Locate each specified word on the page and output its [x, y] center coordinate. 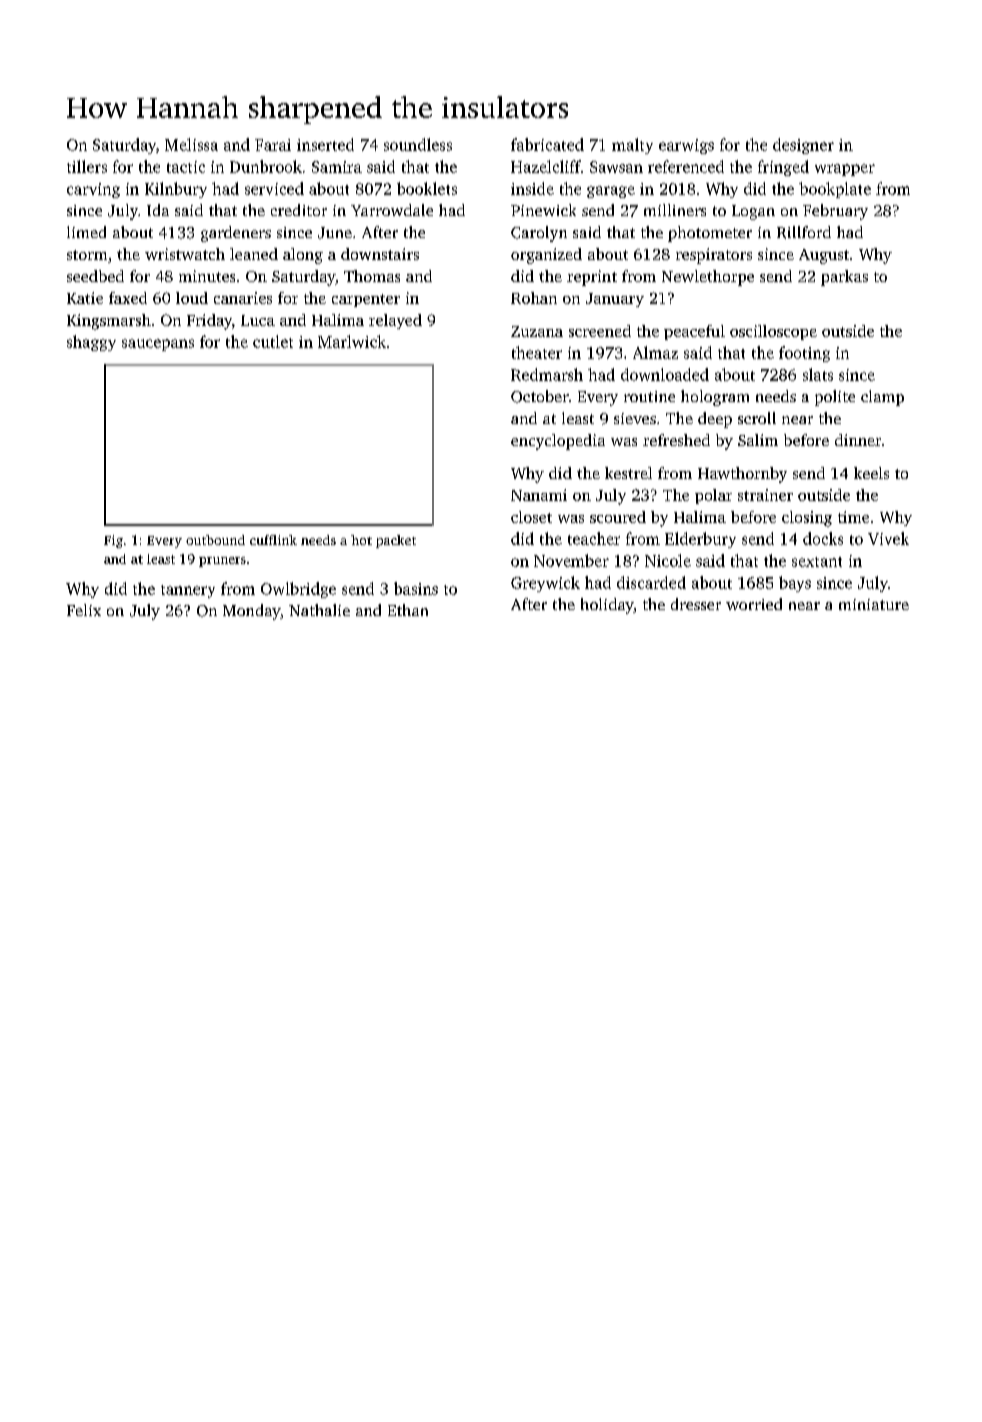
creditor [299, 210]
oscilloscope [773, 332]
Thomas [372, 276]
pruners [222, 562]
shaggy [91, 343]
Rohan [534, 298]
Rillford [804, 232]
